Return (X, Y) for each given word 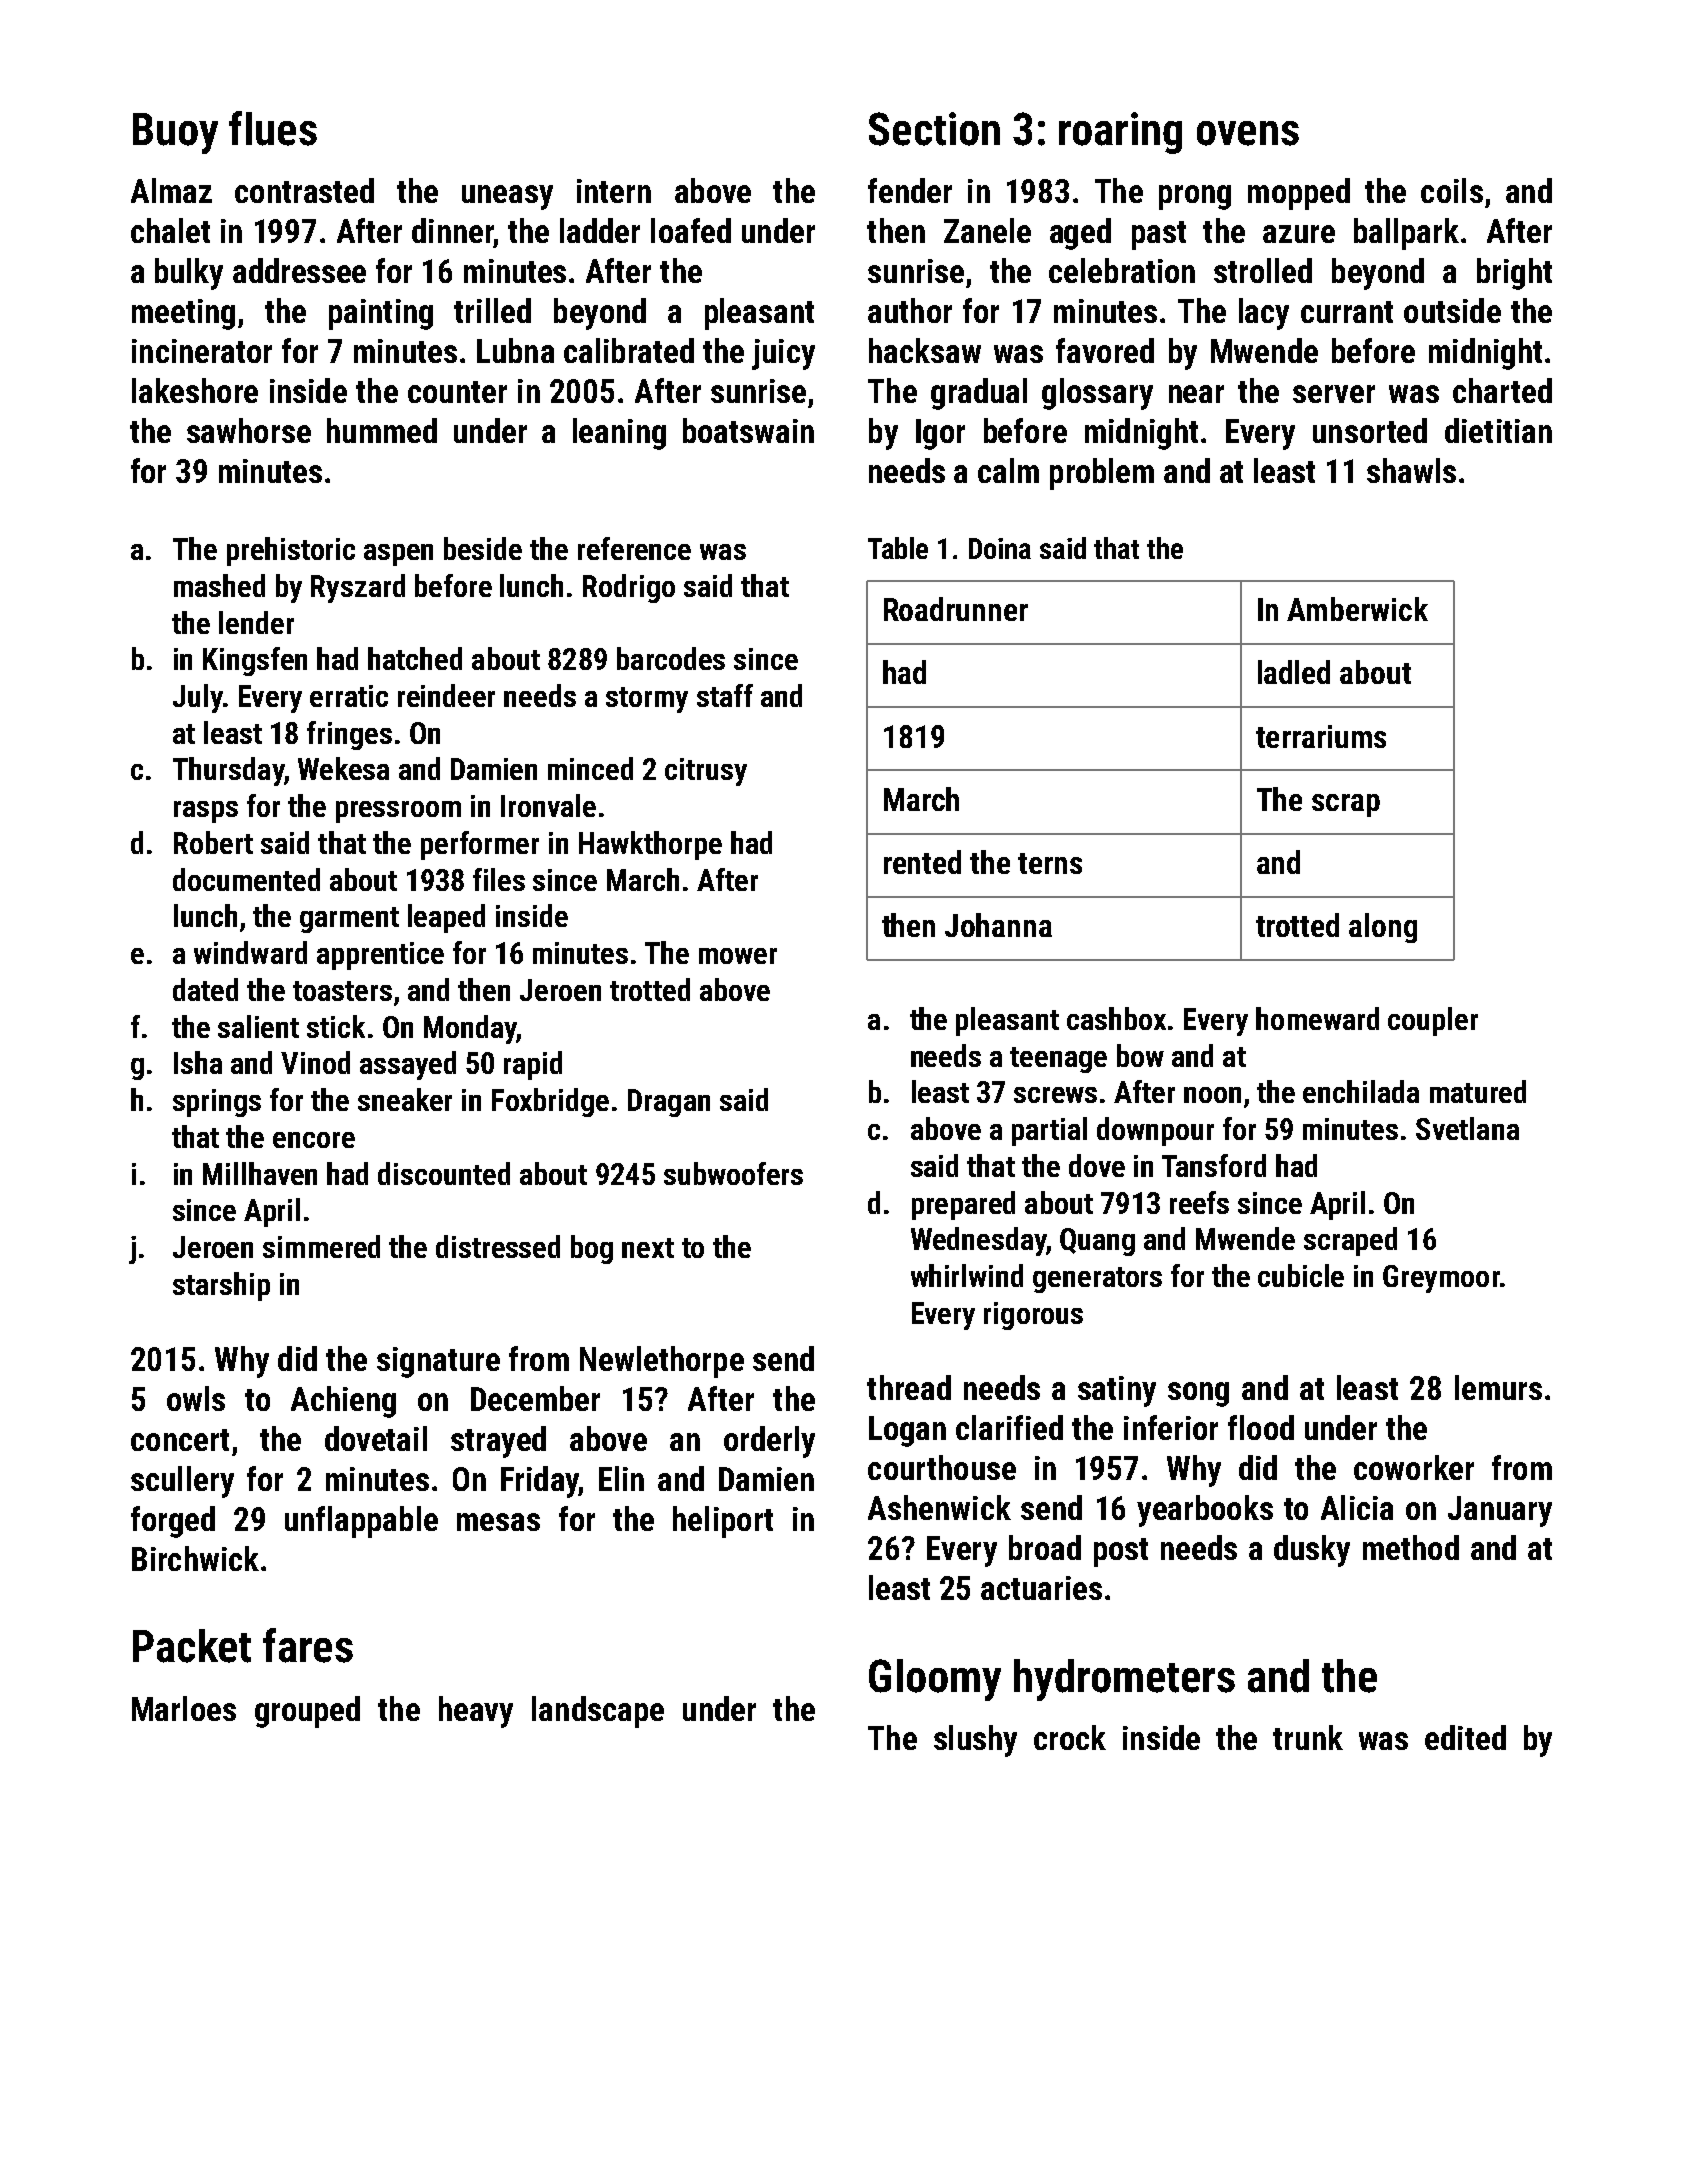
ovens (1248, 133)
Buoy (175, 133)
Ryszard (358, 588)
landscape (598, 1712)
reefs (1199, 1202)
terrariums (1321, 736)
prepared (963, 1205)
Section (934, 129)
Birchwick (195, 1558)
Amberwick (1357, 609)
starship (221, 1286)
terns (1050, 863)
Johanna (998, 925)
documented (246, 879)
